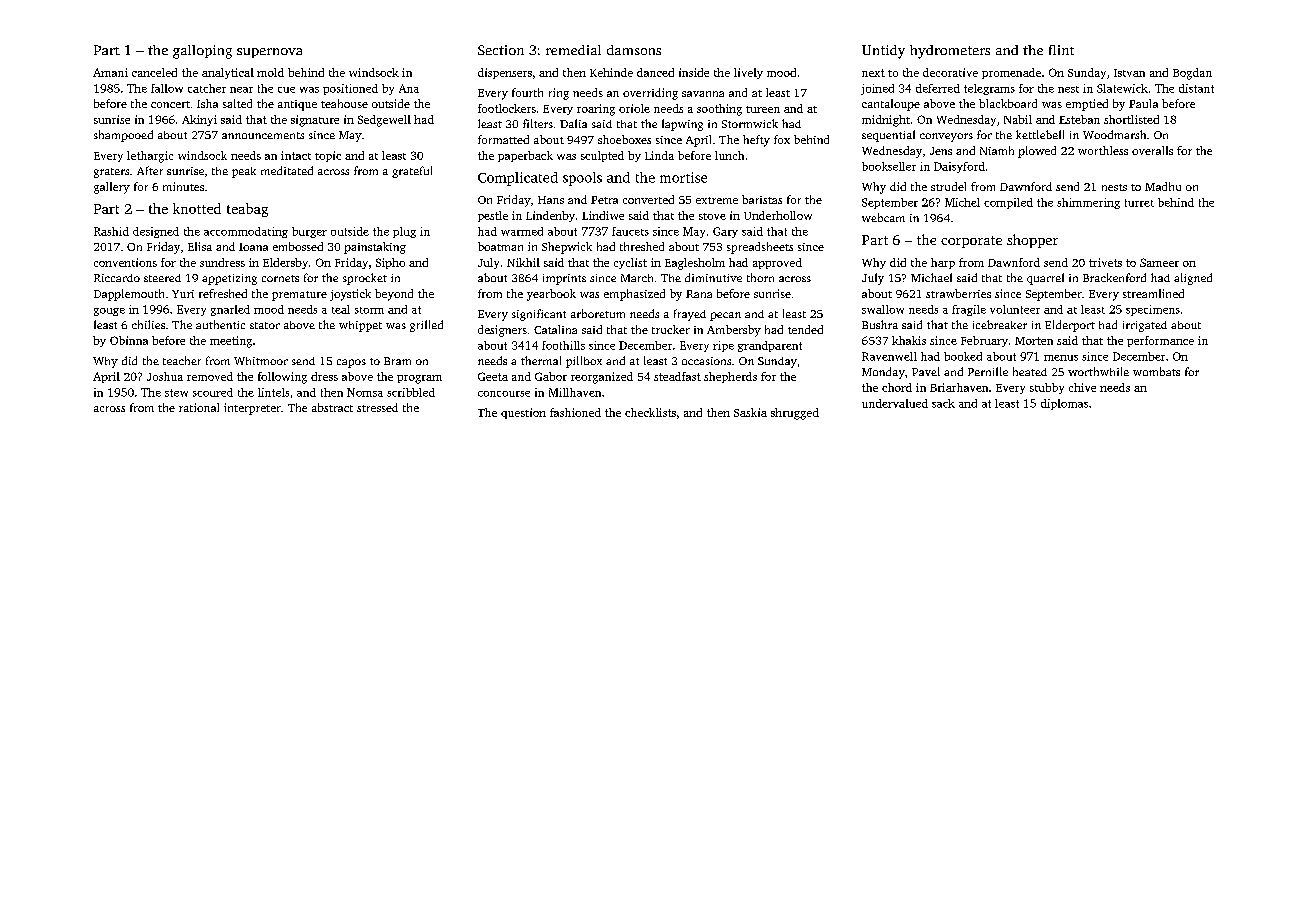  Describe the element at coordinates (795, 414) in the screenshot. I see `shrugged` at that location.
